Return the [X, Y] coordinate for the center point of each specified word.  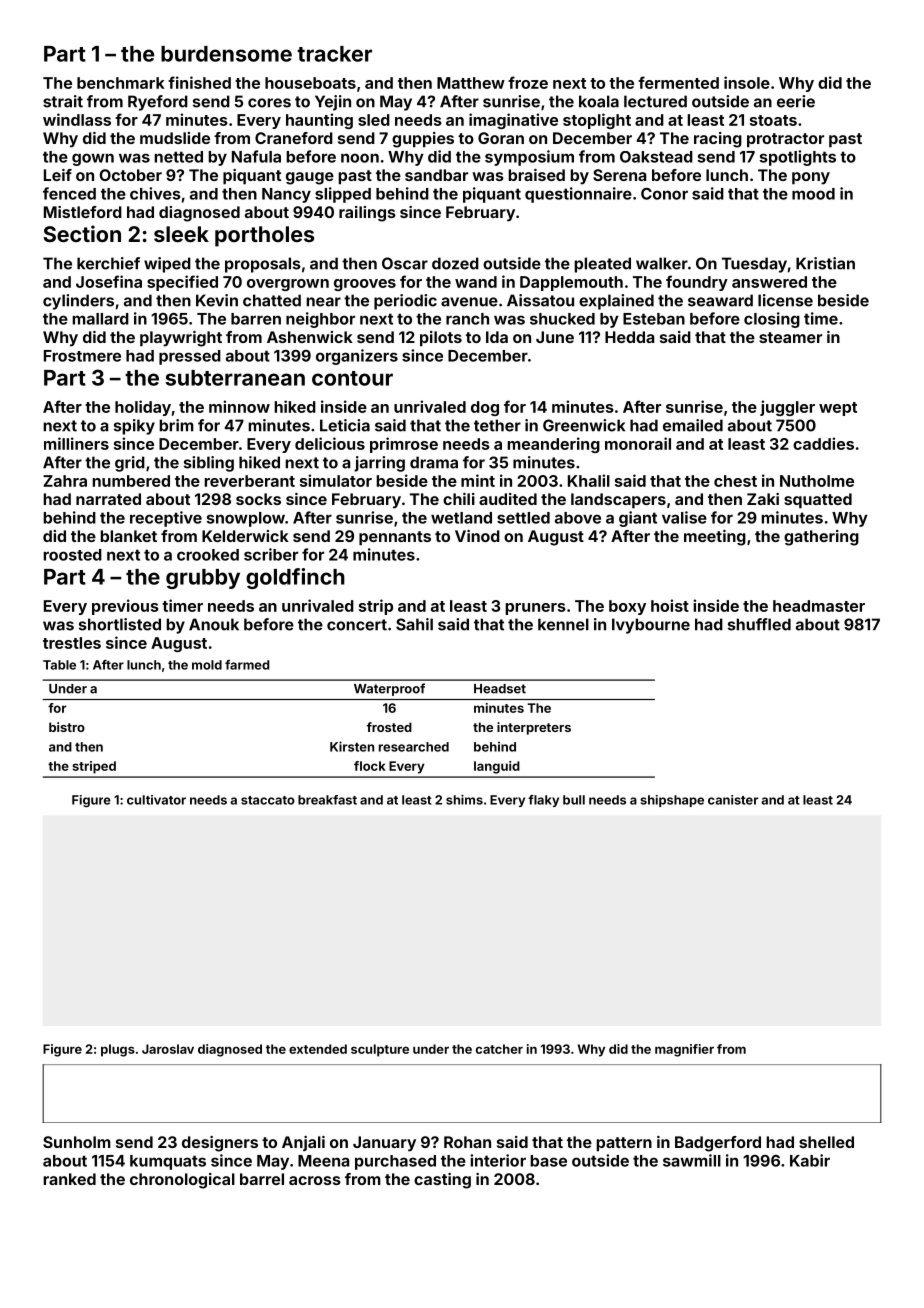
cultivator [156, 800]
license [785, 300]
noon [360, 158]
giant [638, 519]
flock [370, 766]
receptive [166, 519]
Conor [664, 194]
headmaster [819, 606]
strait [63, 101]
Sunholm [77, 1142]
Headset [500, 689]
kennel [563, 624]
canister [733, 800]
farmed [247, 665]
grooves [365, 285]
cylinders [78, 302]
